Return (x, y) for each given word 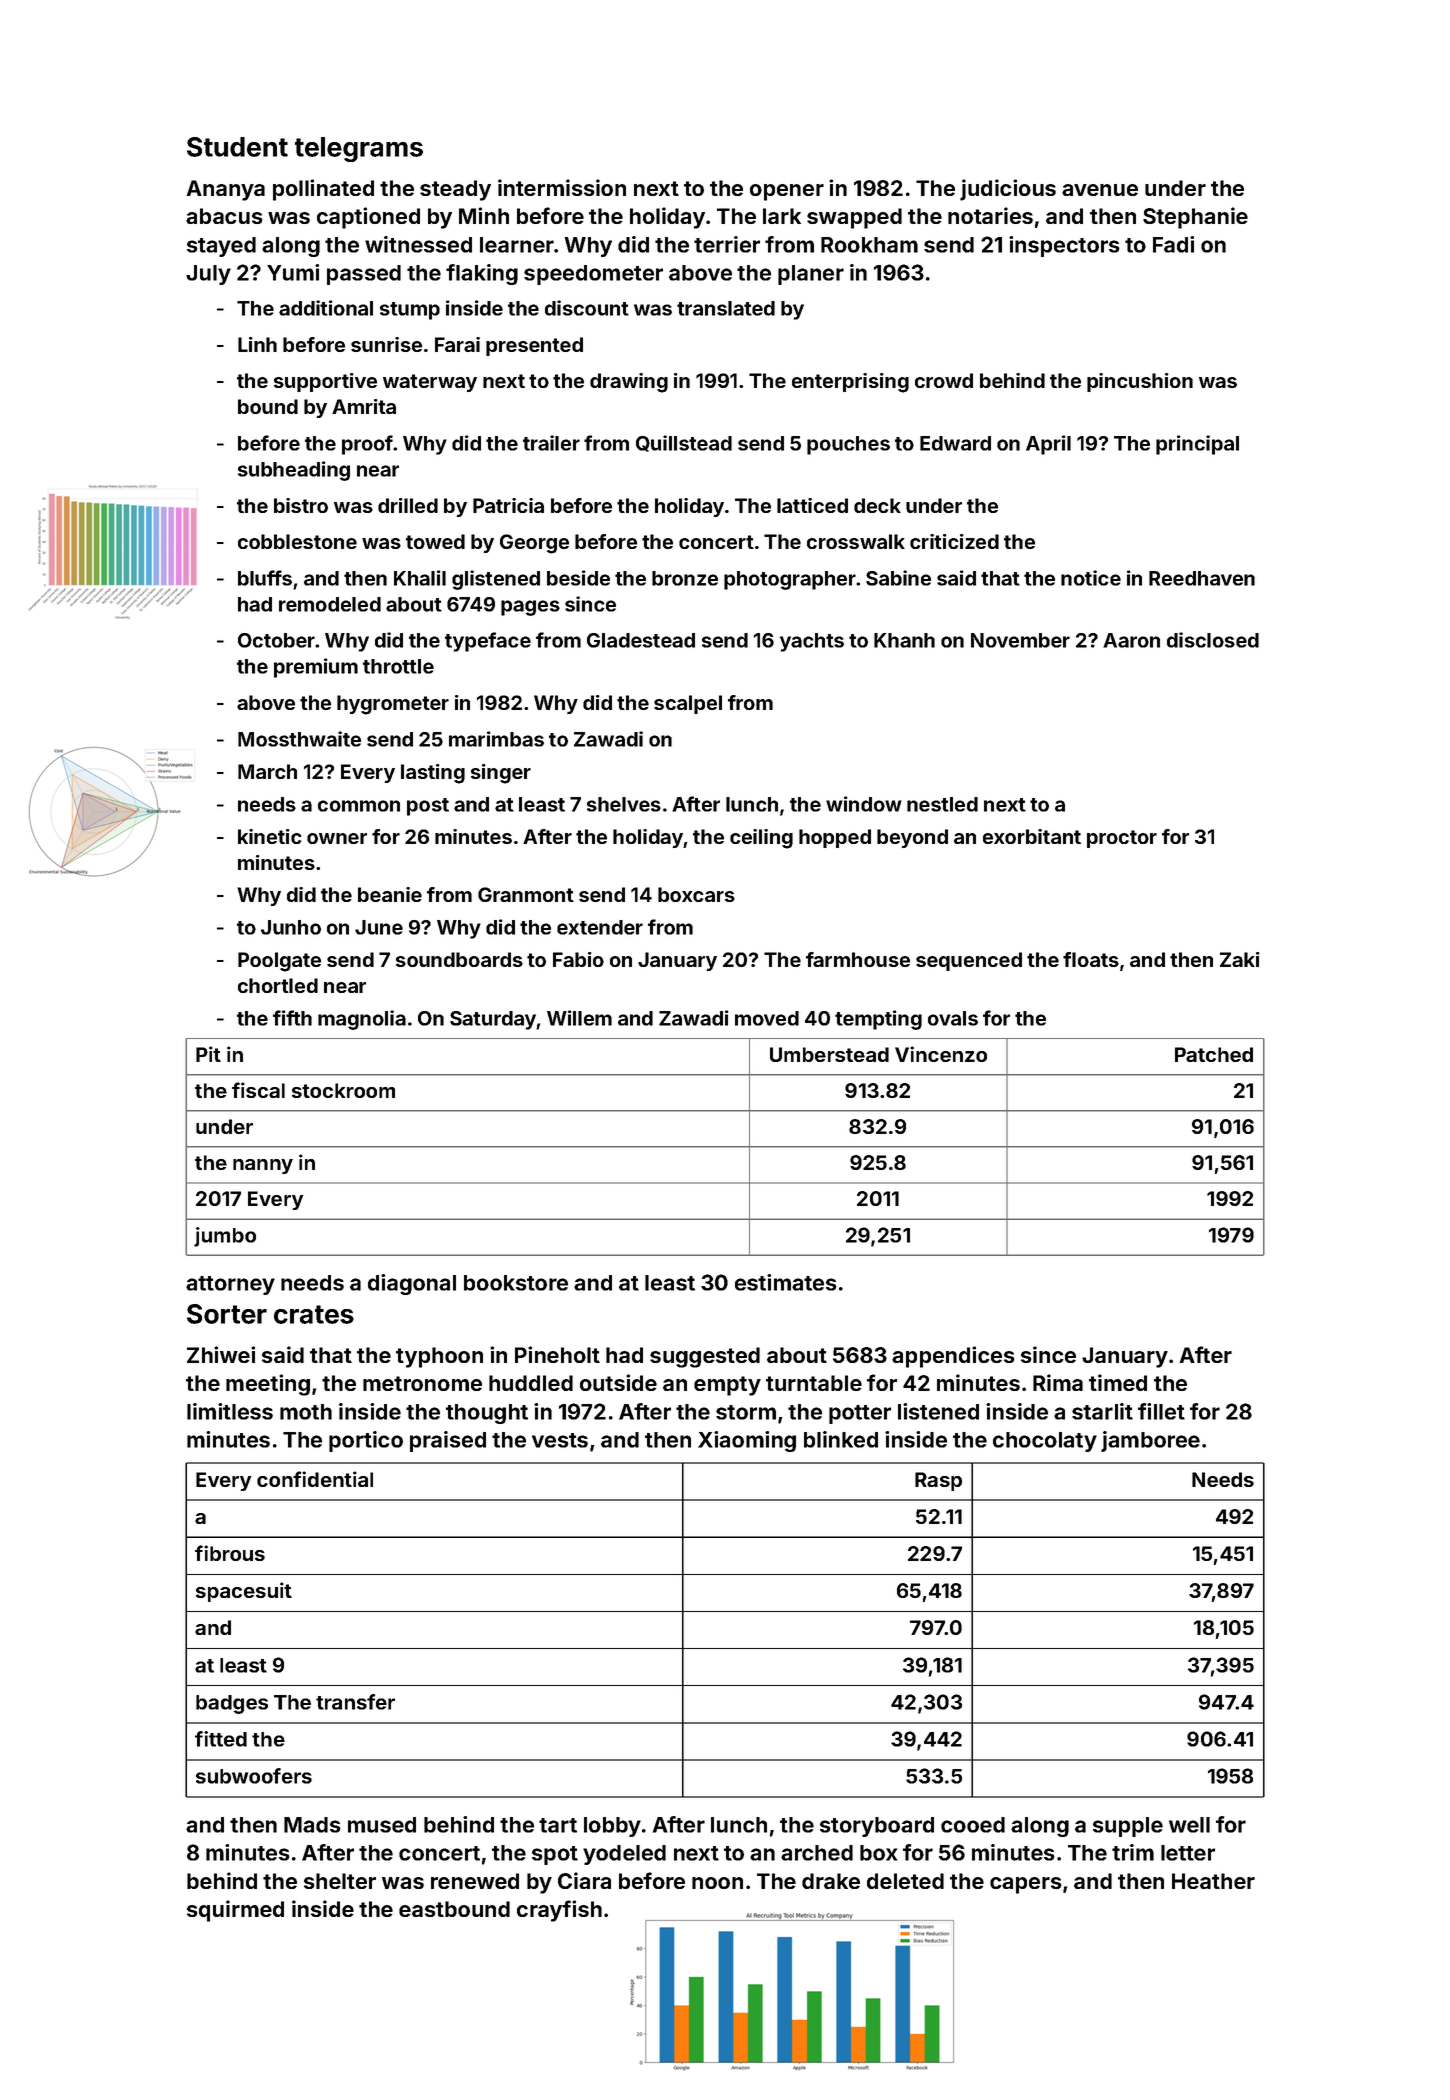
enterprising (850, 383)
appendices (953, 1357)
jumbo (225, 1237)
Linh (257, 344)
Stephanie (1195, 218)
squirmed (235, 1911)
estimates (786, 1282)
